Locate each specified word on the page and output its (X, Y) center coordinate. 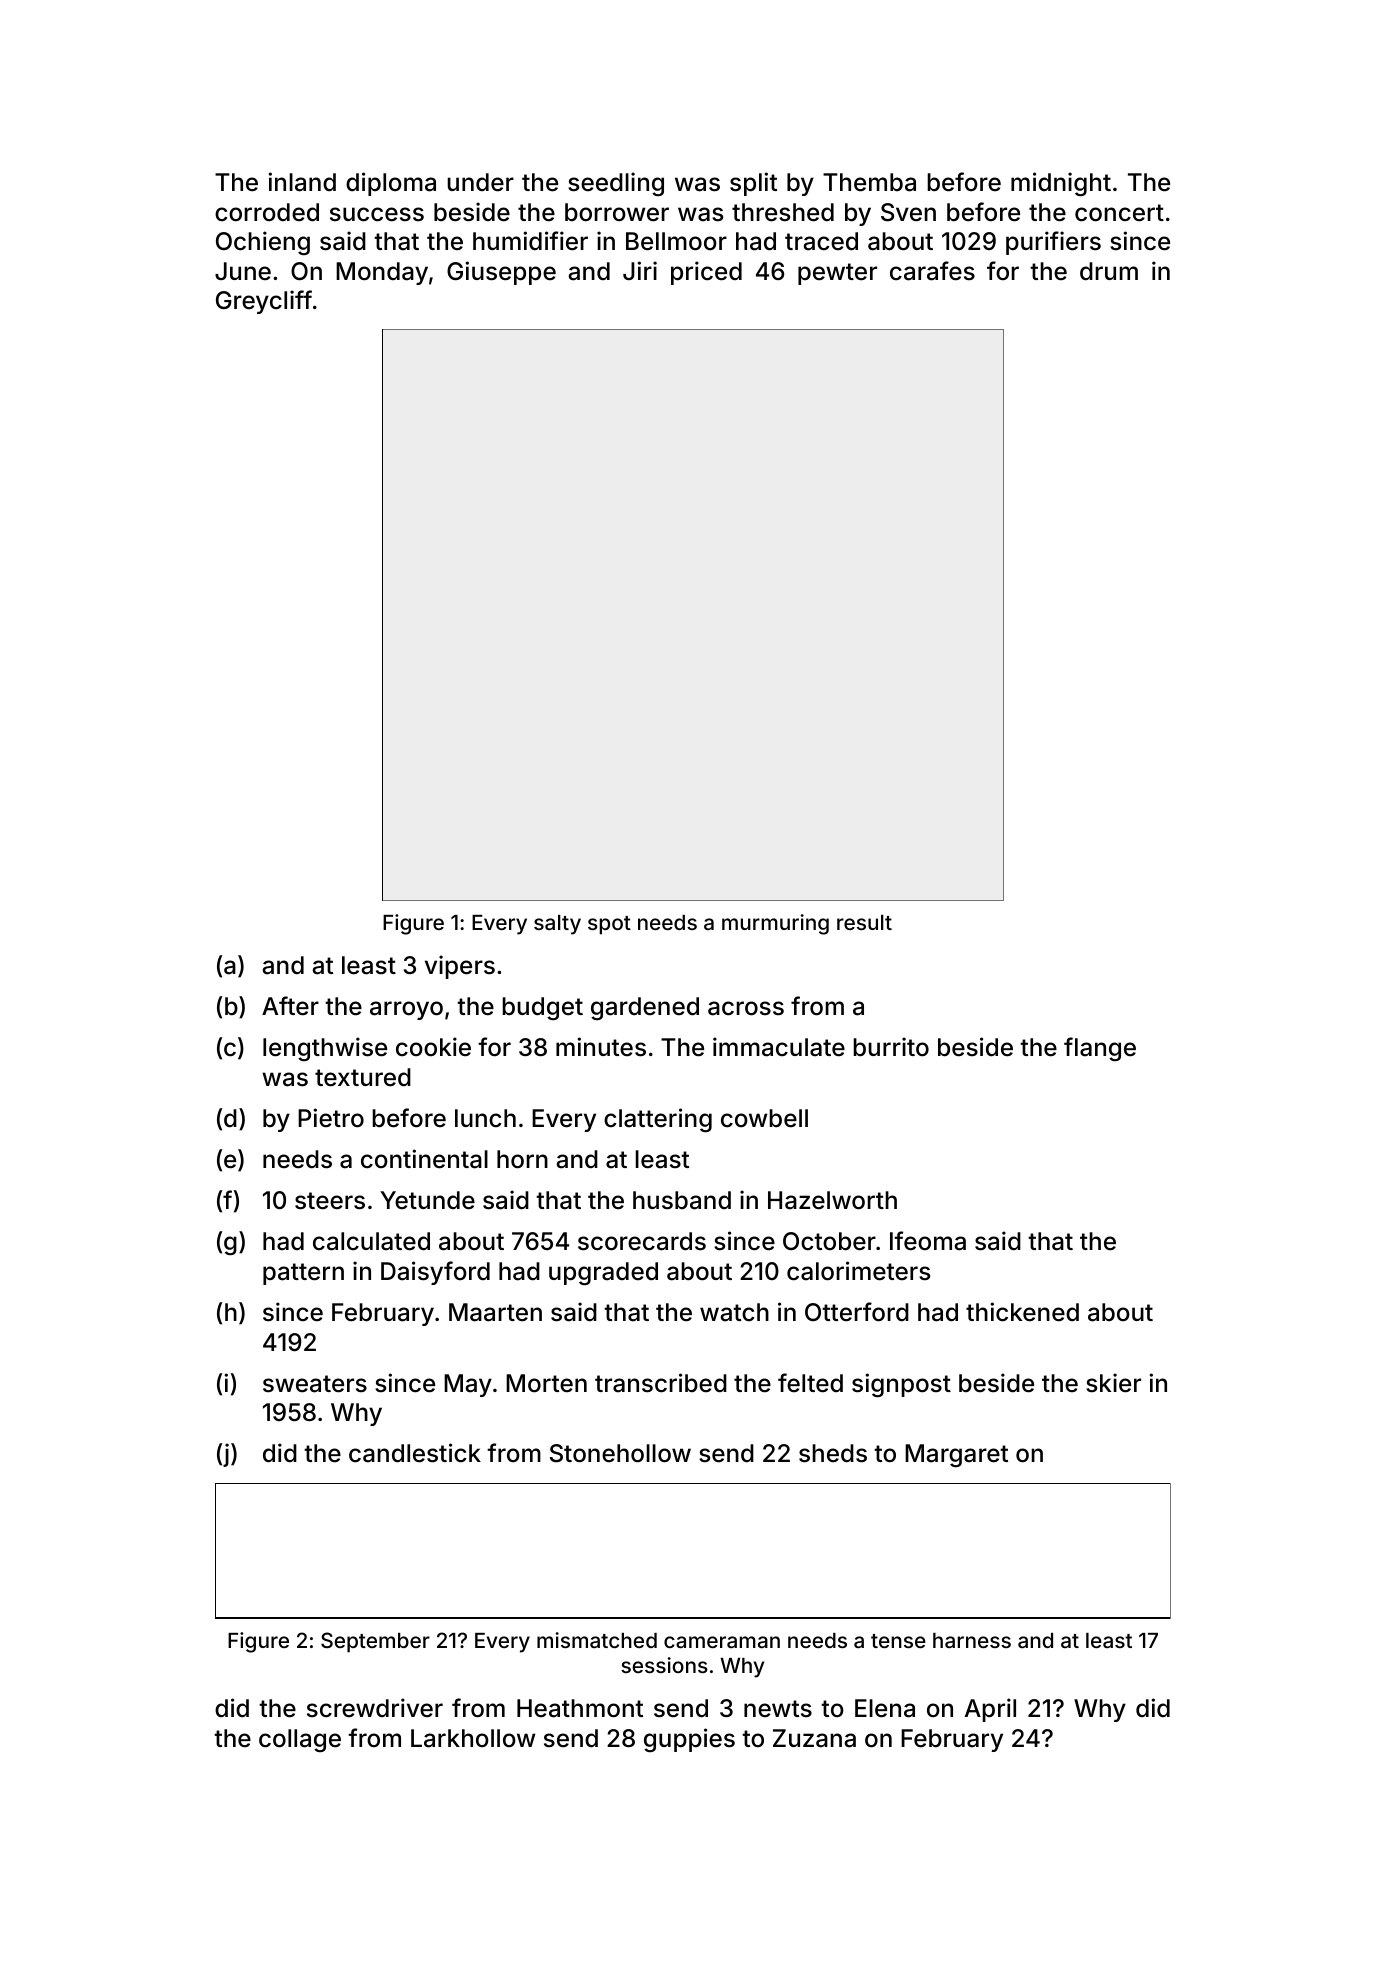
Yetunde (427, 1200)
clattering (658, 1120)
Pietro (331, 1118)
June (243, 271)
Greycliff (264, 302)
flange (1100, 1049)
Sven (908, 212)
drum (1109, 271)
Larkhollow (473, 1738)
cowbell (764, 1118)
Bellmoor (676, 241)
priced (706, 273)
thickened (1022, 1312)
